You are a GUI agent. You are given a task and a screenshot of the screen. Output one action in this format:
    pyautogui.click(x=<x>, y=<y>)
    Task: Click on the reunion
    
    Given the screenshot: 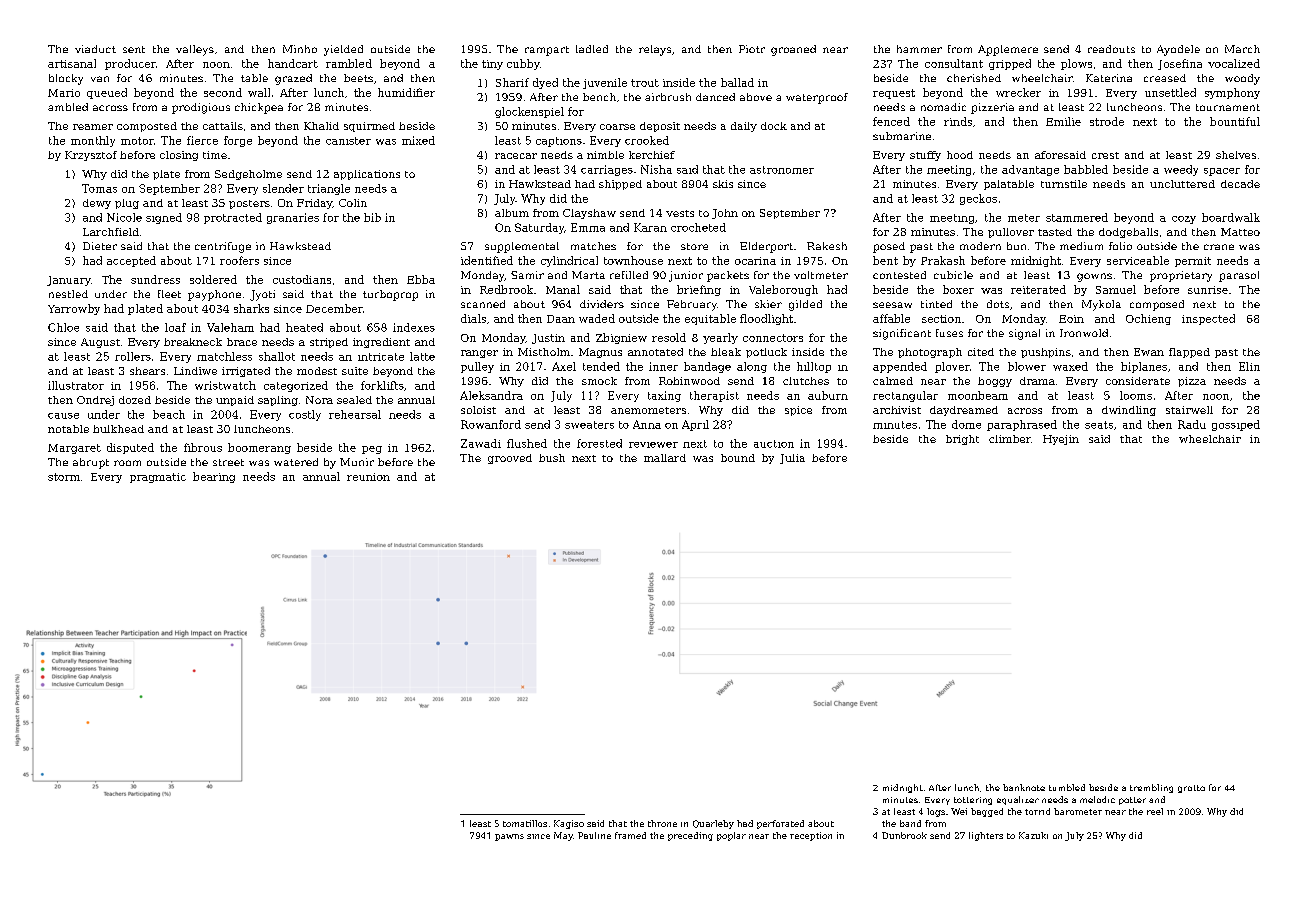 What is the action you would take?
    pyautogui.click(x=368, y=477)
